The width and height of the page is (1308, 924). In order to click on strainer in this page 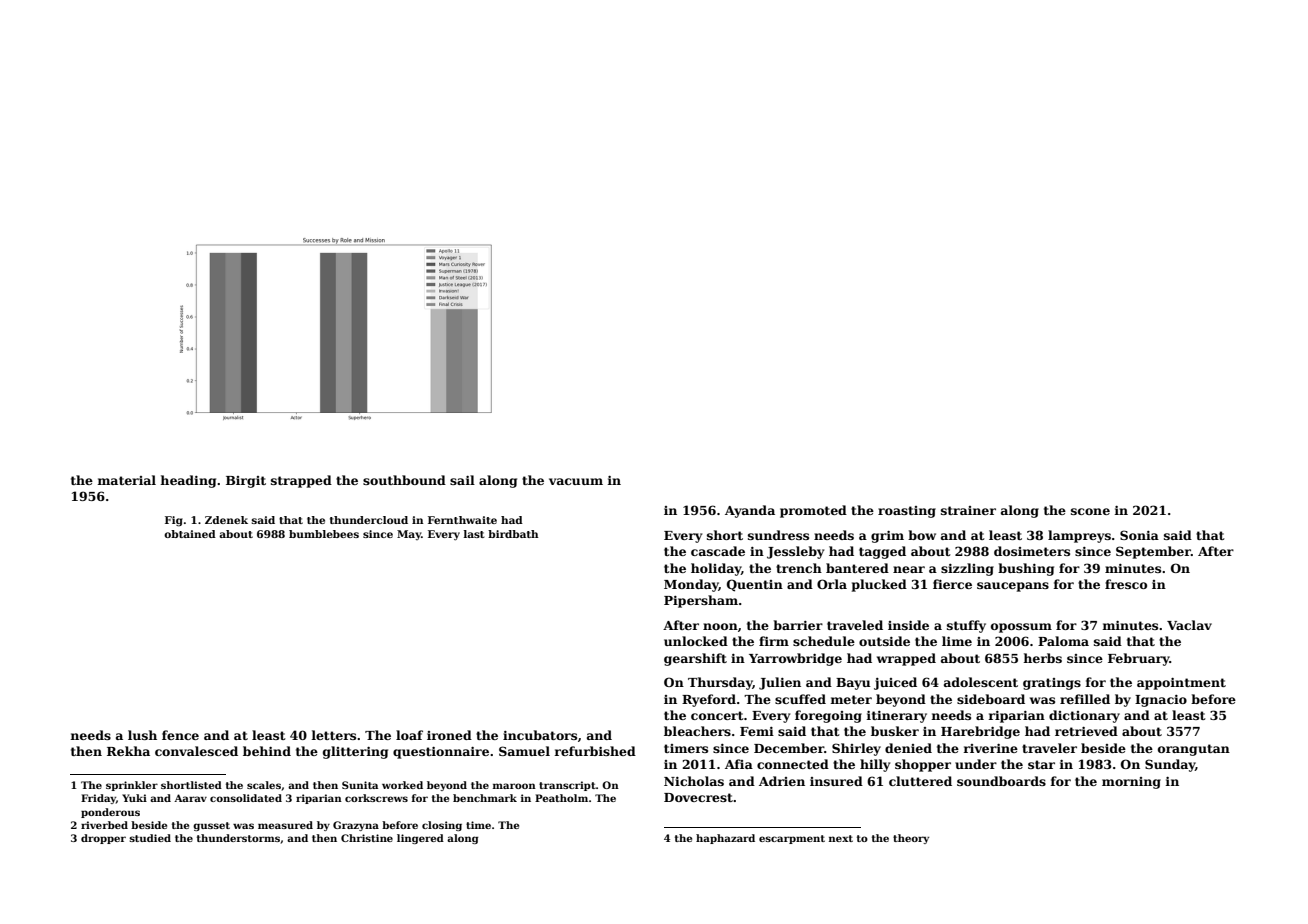, I will do `click(968, 510)`.
